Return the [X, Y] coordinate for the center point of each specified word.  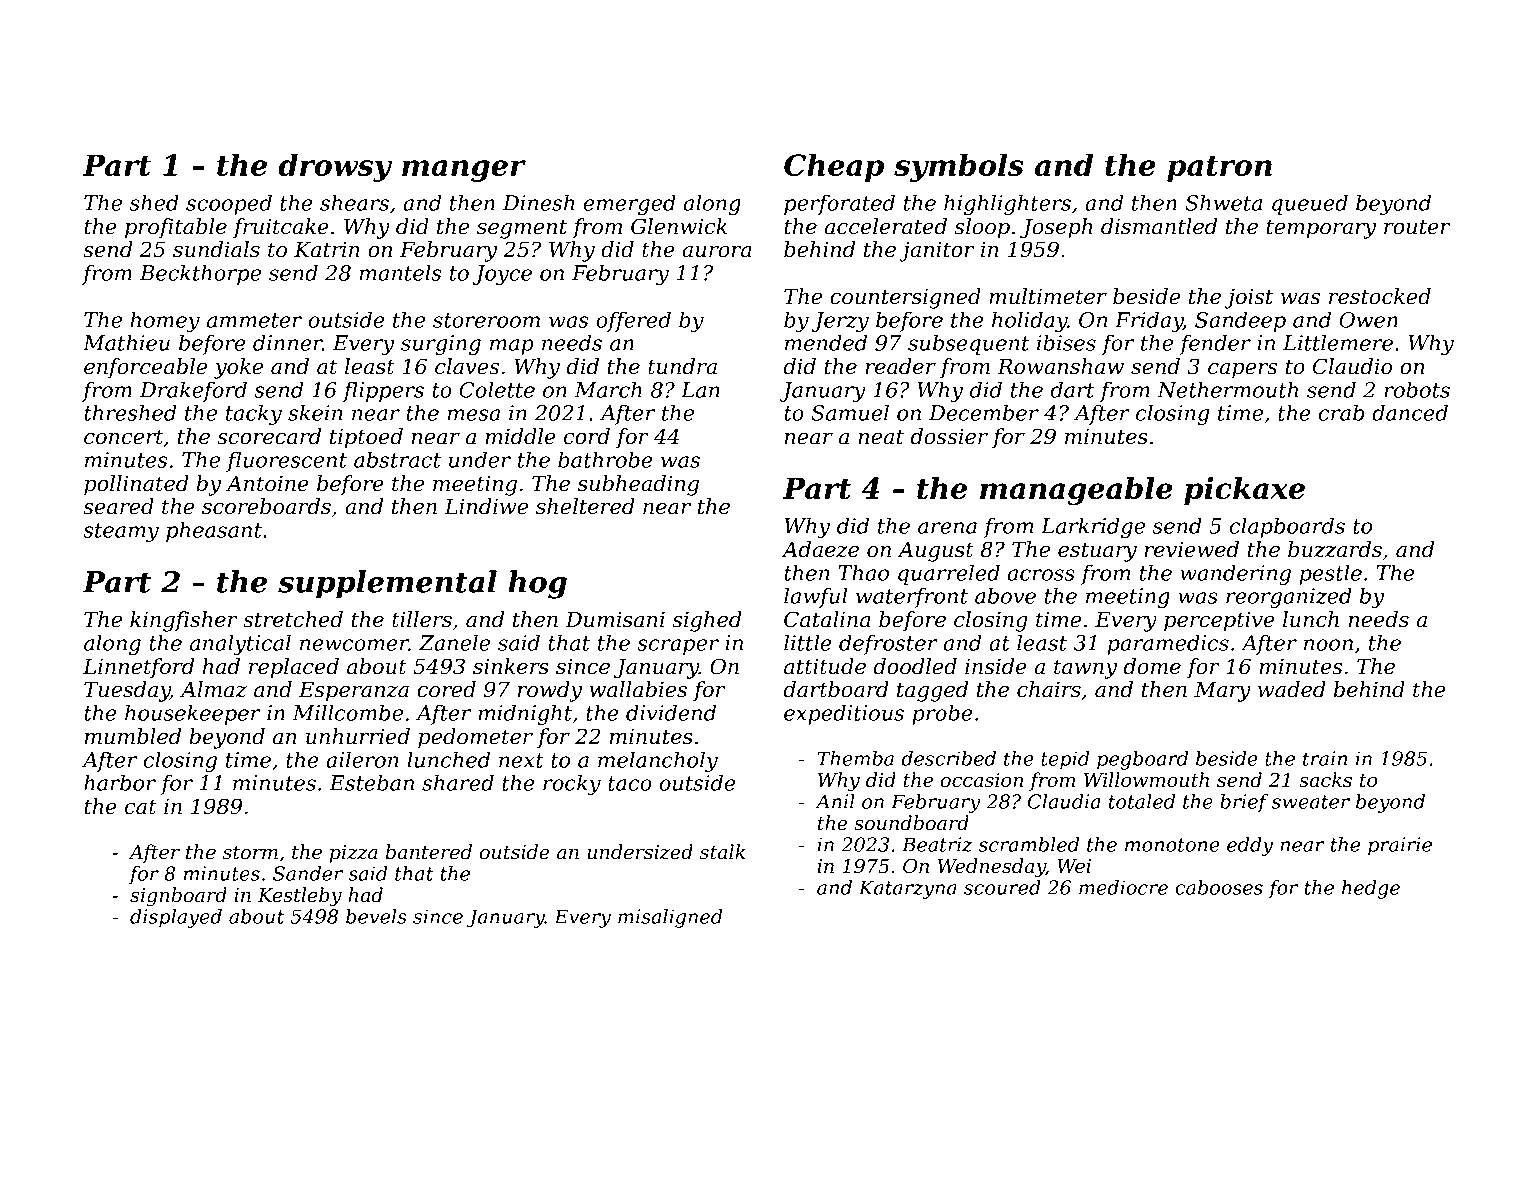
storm [250, 853]
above [1005, 595]
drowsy [335, 168]
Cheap [834, 168]
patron [1219, 169]
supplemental [387, 584]
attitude [825, 666]
